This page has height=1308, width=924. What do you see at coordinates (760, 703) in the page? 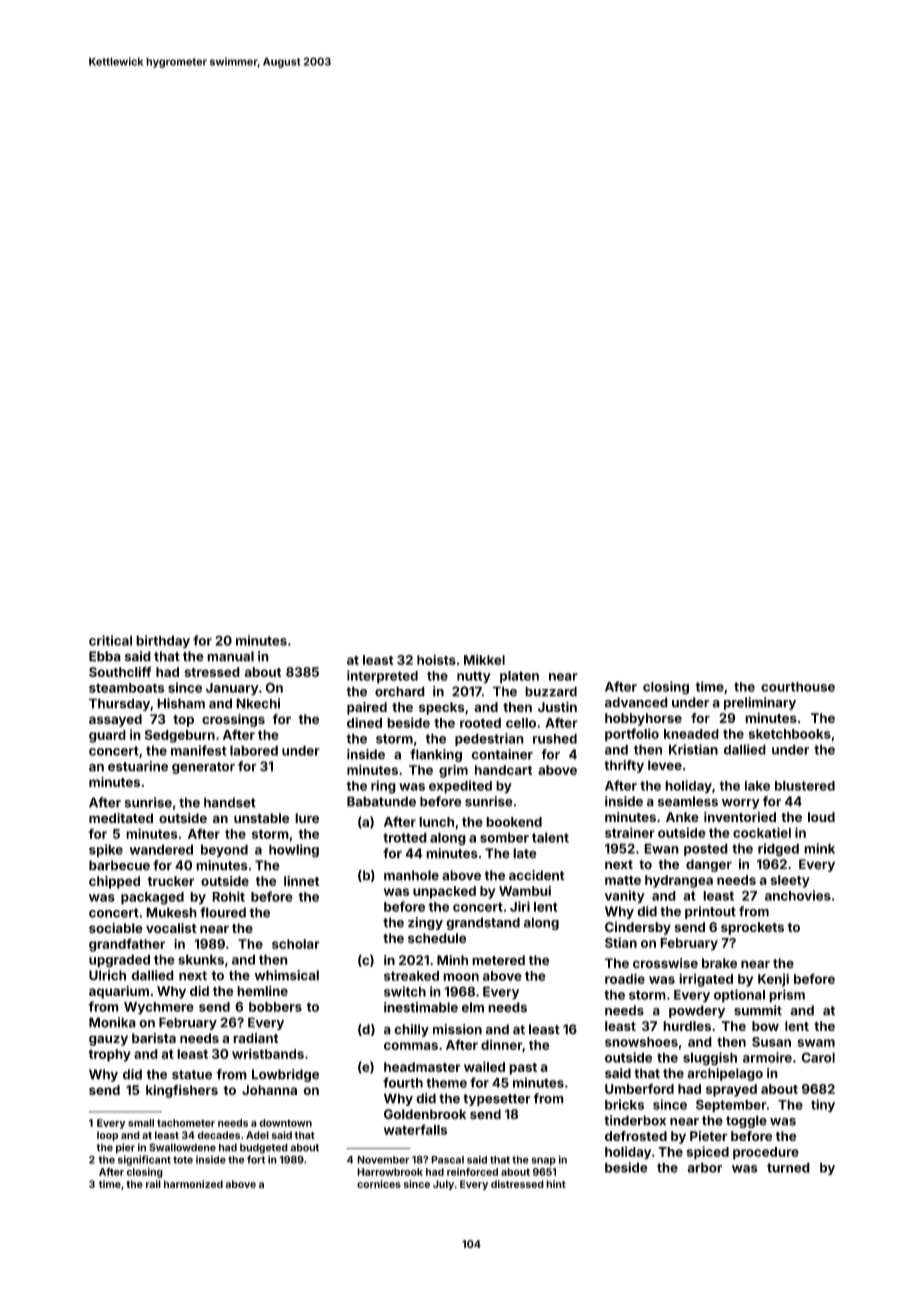
I see `preliminary` at bounding box center [760, 703].
